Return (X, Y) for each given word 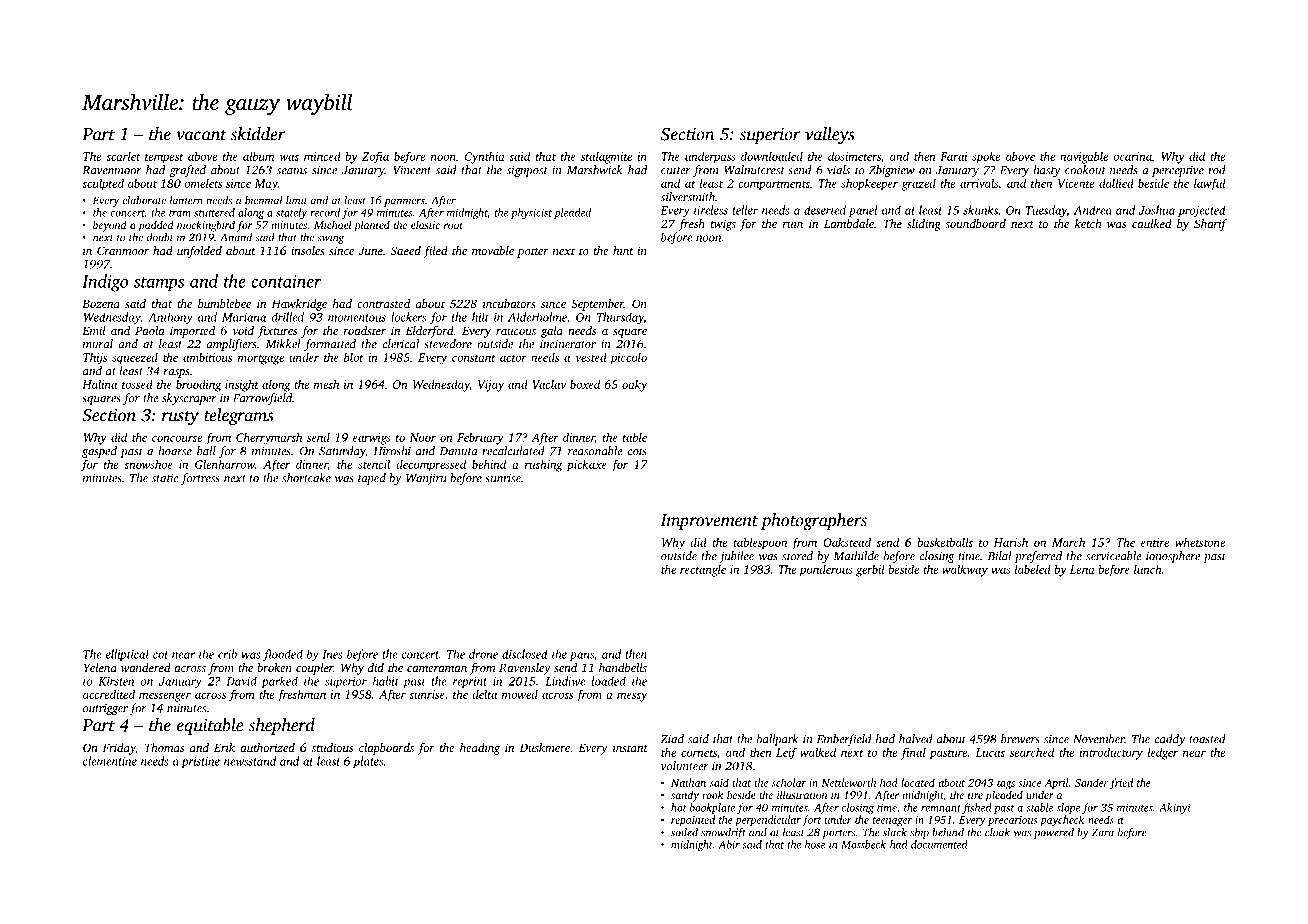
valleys (830, 136)
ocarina (1132, 156)
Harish (1011, 542)
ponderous (826, 570)
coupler (314, 669)
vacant (201, 135)
